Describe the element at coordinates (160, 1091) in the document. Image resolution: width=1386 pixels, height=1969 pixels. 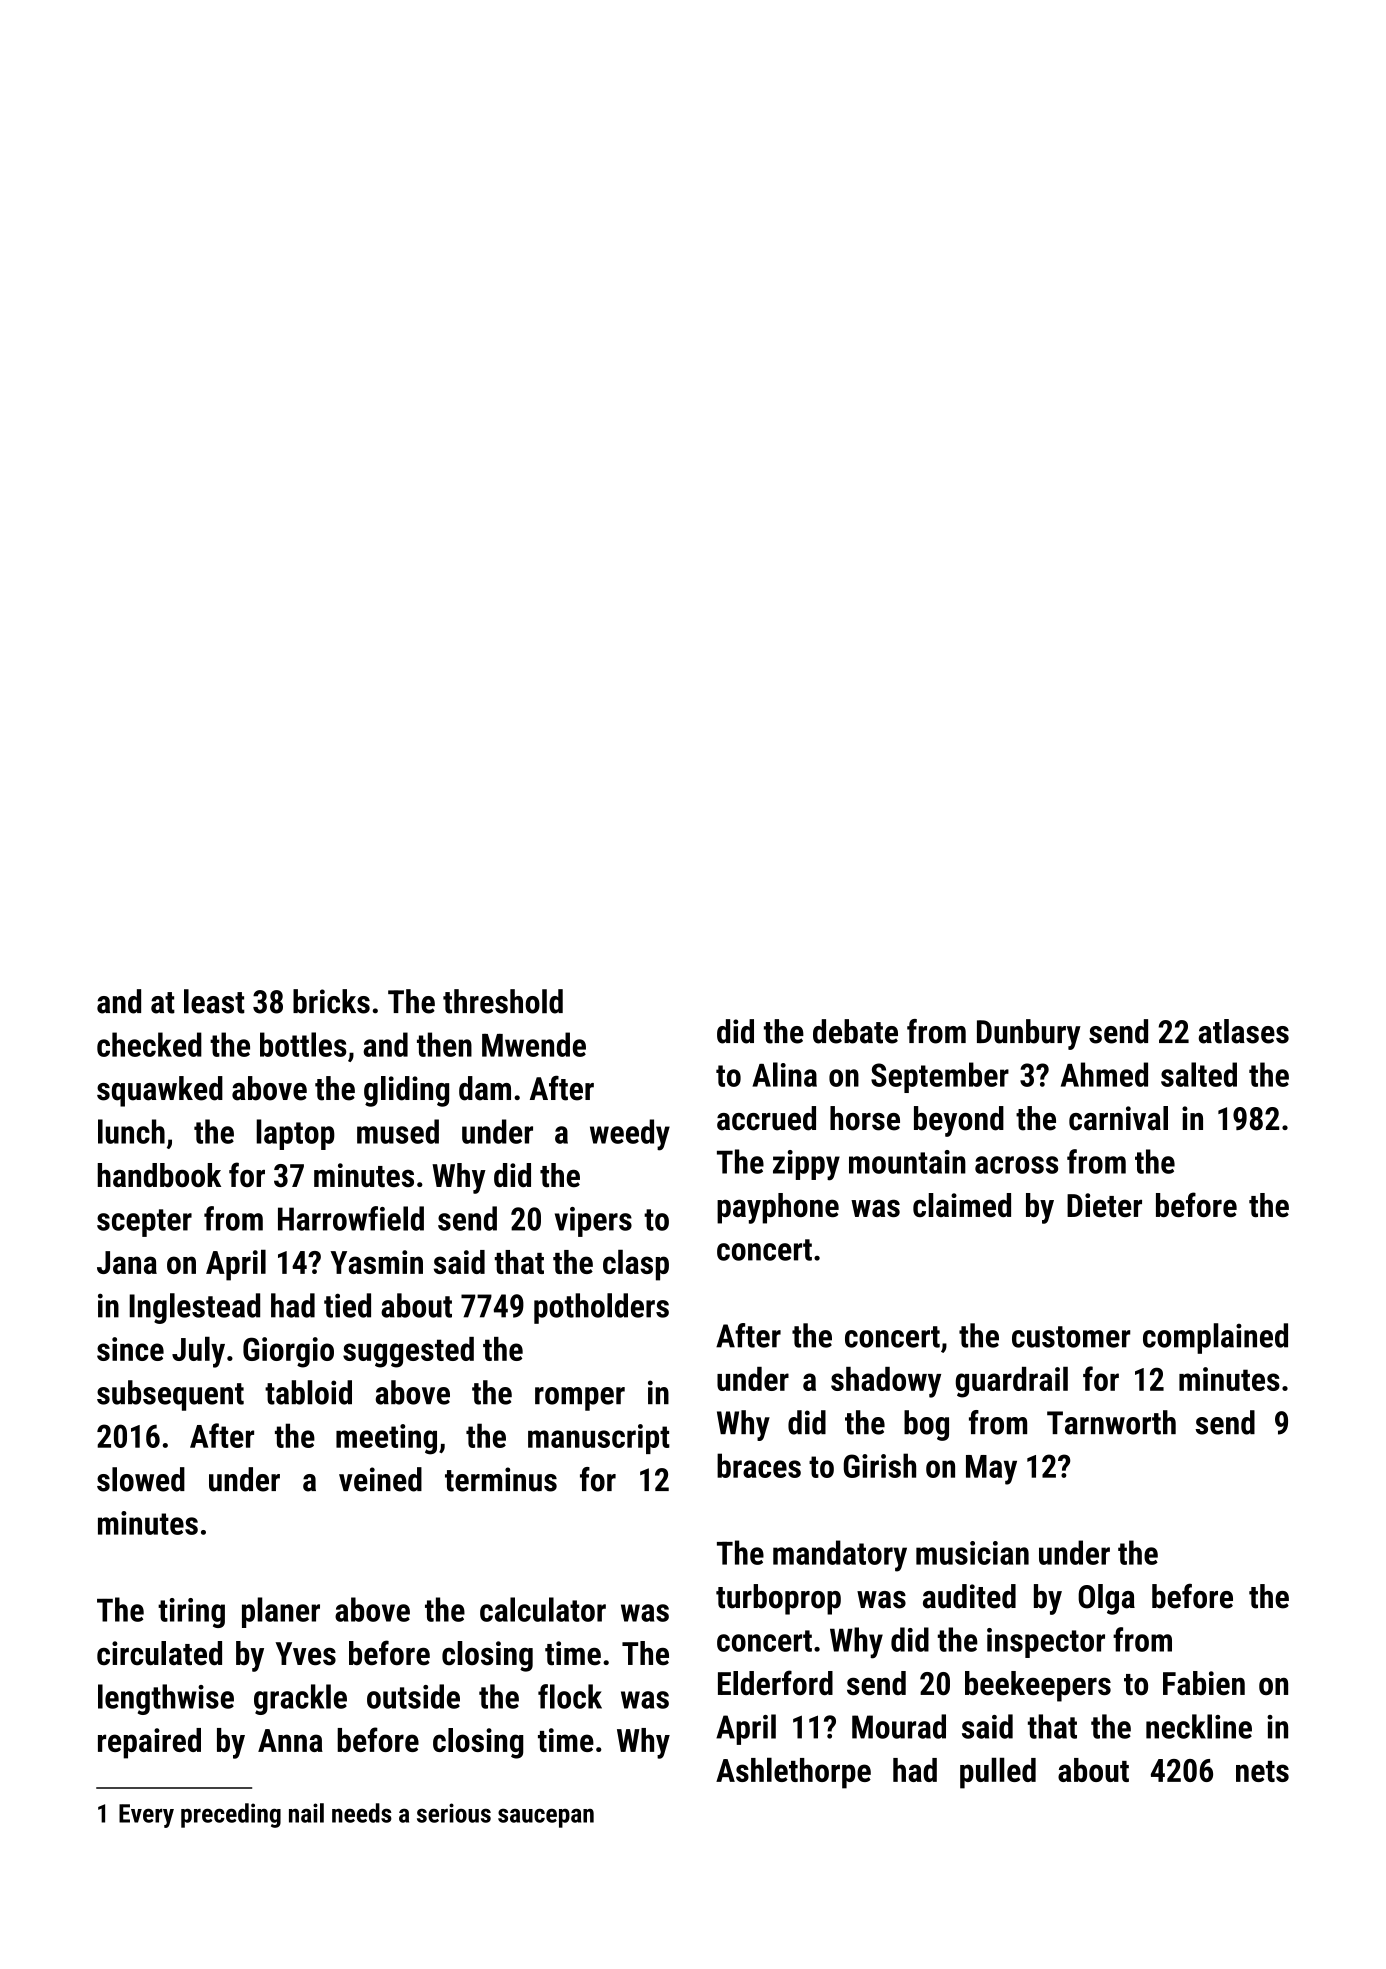
I see `squawked` at that location.
